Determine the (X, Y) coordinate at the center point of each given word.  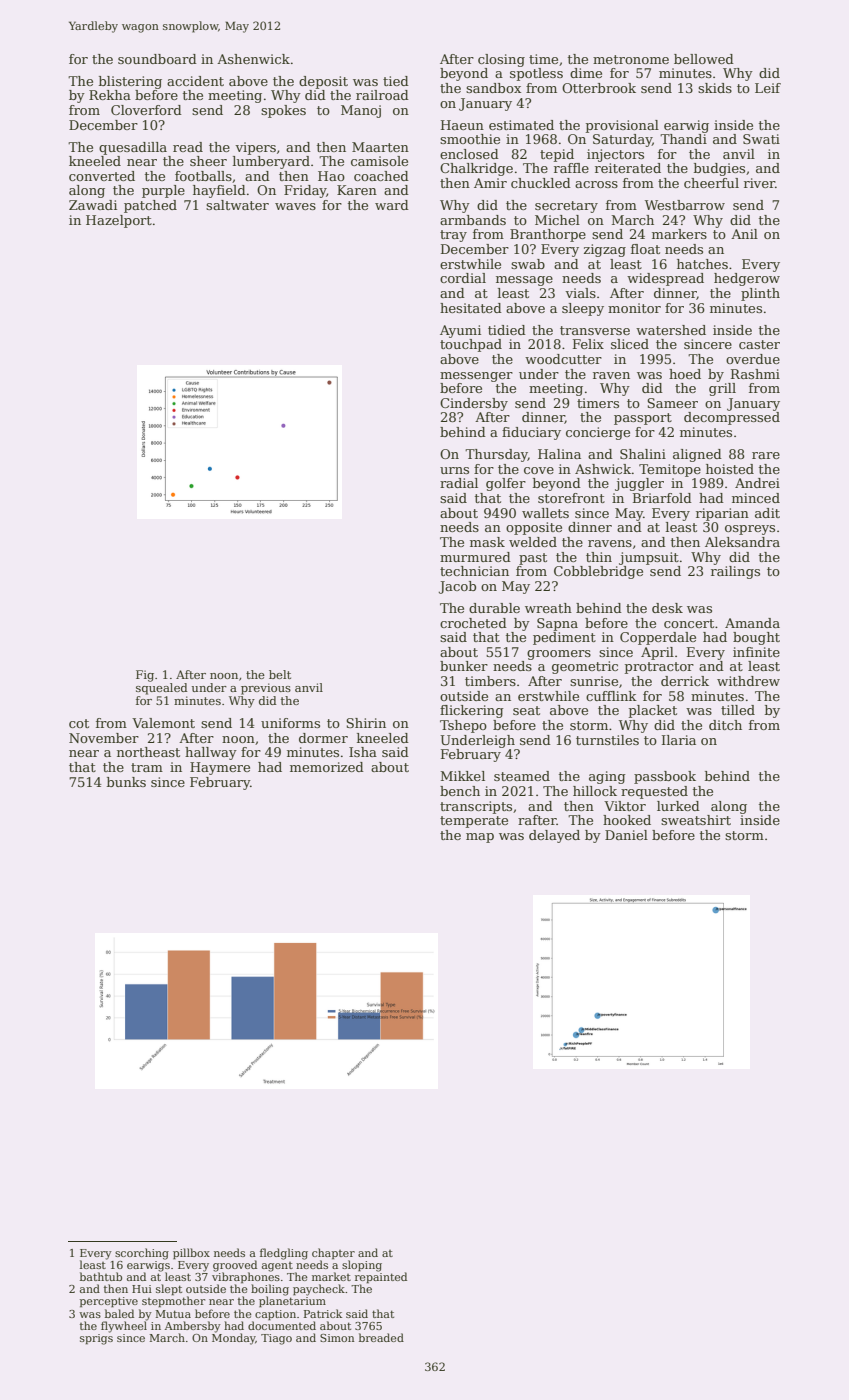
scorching (142, 1254)
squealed (162, 689)
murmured (475, 557)
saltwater (237, 205)
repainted (381, 1278)
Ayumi (460, 331)
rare (766, 455)
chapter (333, 1253)
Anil (744, 234)
